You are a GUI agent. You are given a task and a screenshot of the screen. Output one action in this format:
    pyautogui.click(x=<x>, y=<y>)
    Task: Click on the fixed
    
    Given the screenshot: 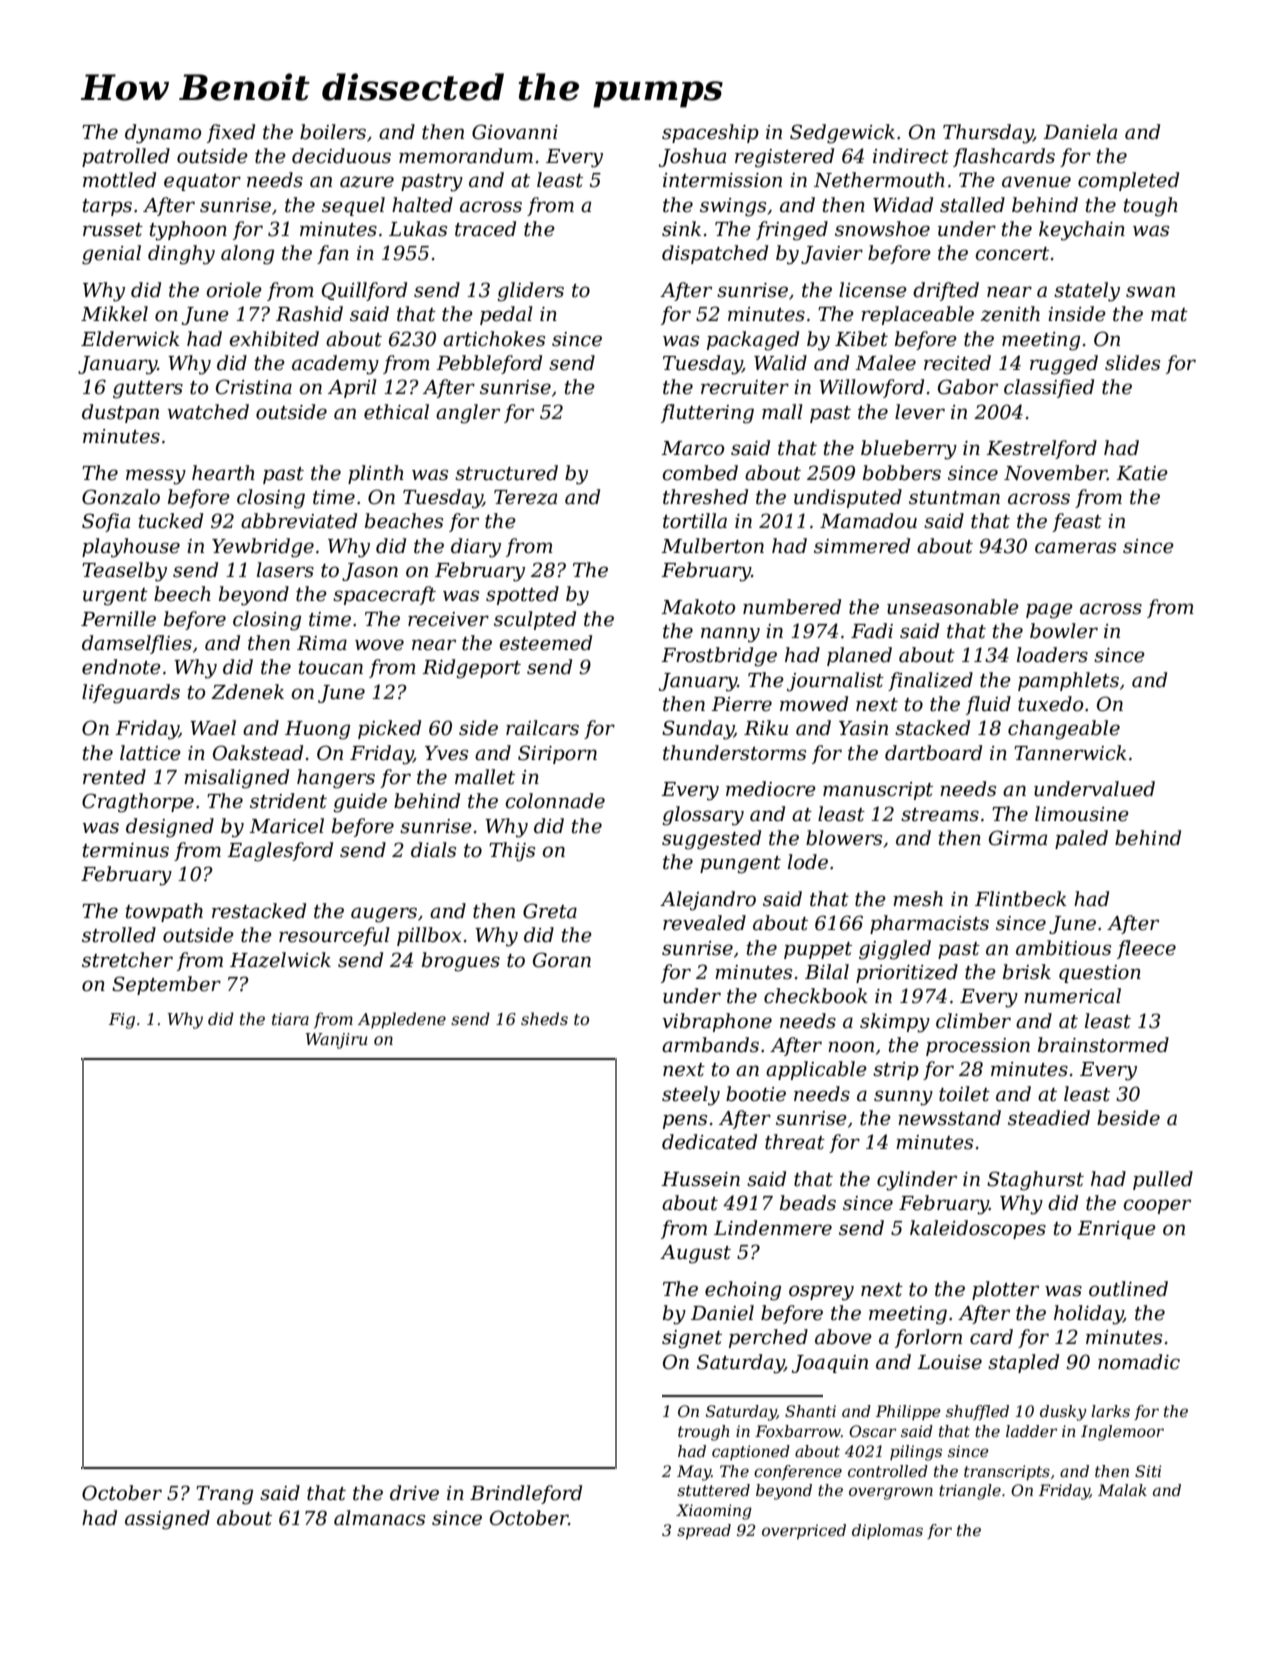 What is the action you would take?
    pyautogui.click(x=231, y=133)
